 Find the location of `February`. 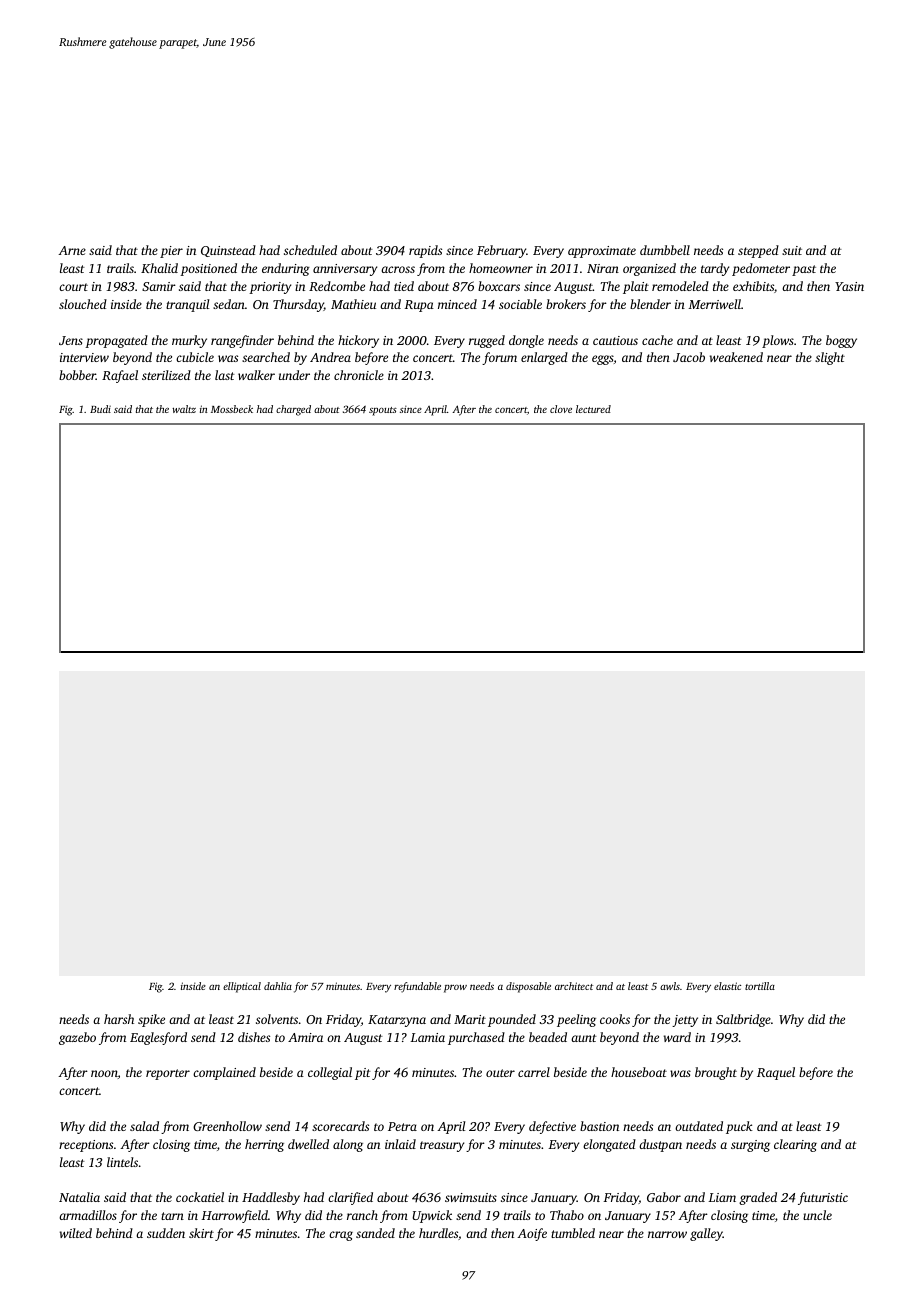

February is located at coordinates (501, 251).
